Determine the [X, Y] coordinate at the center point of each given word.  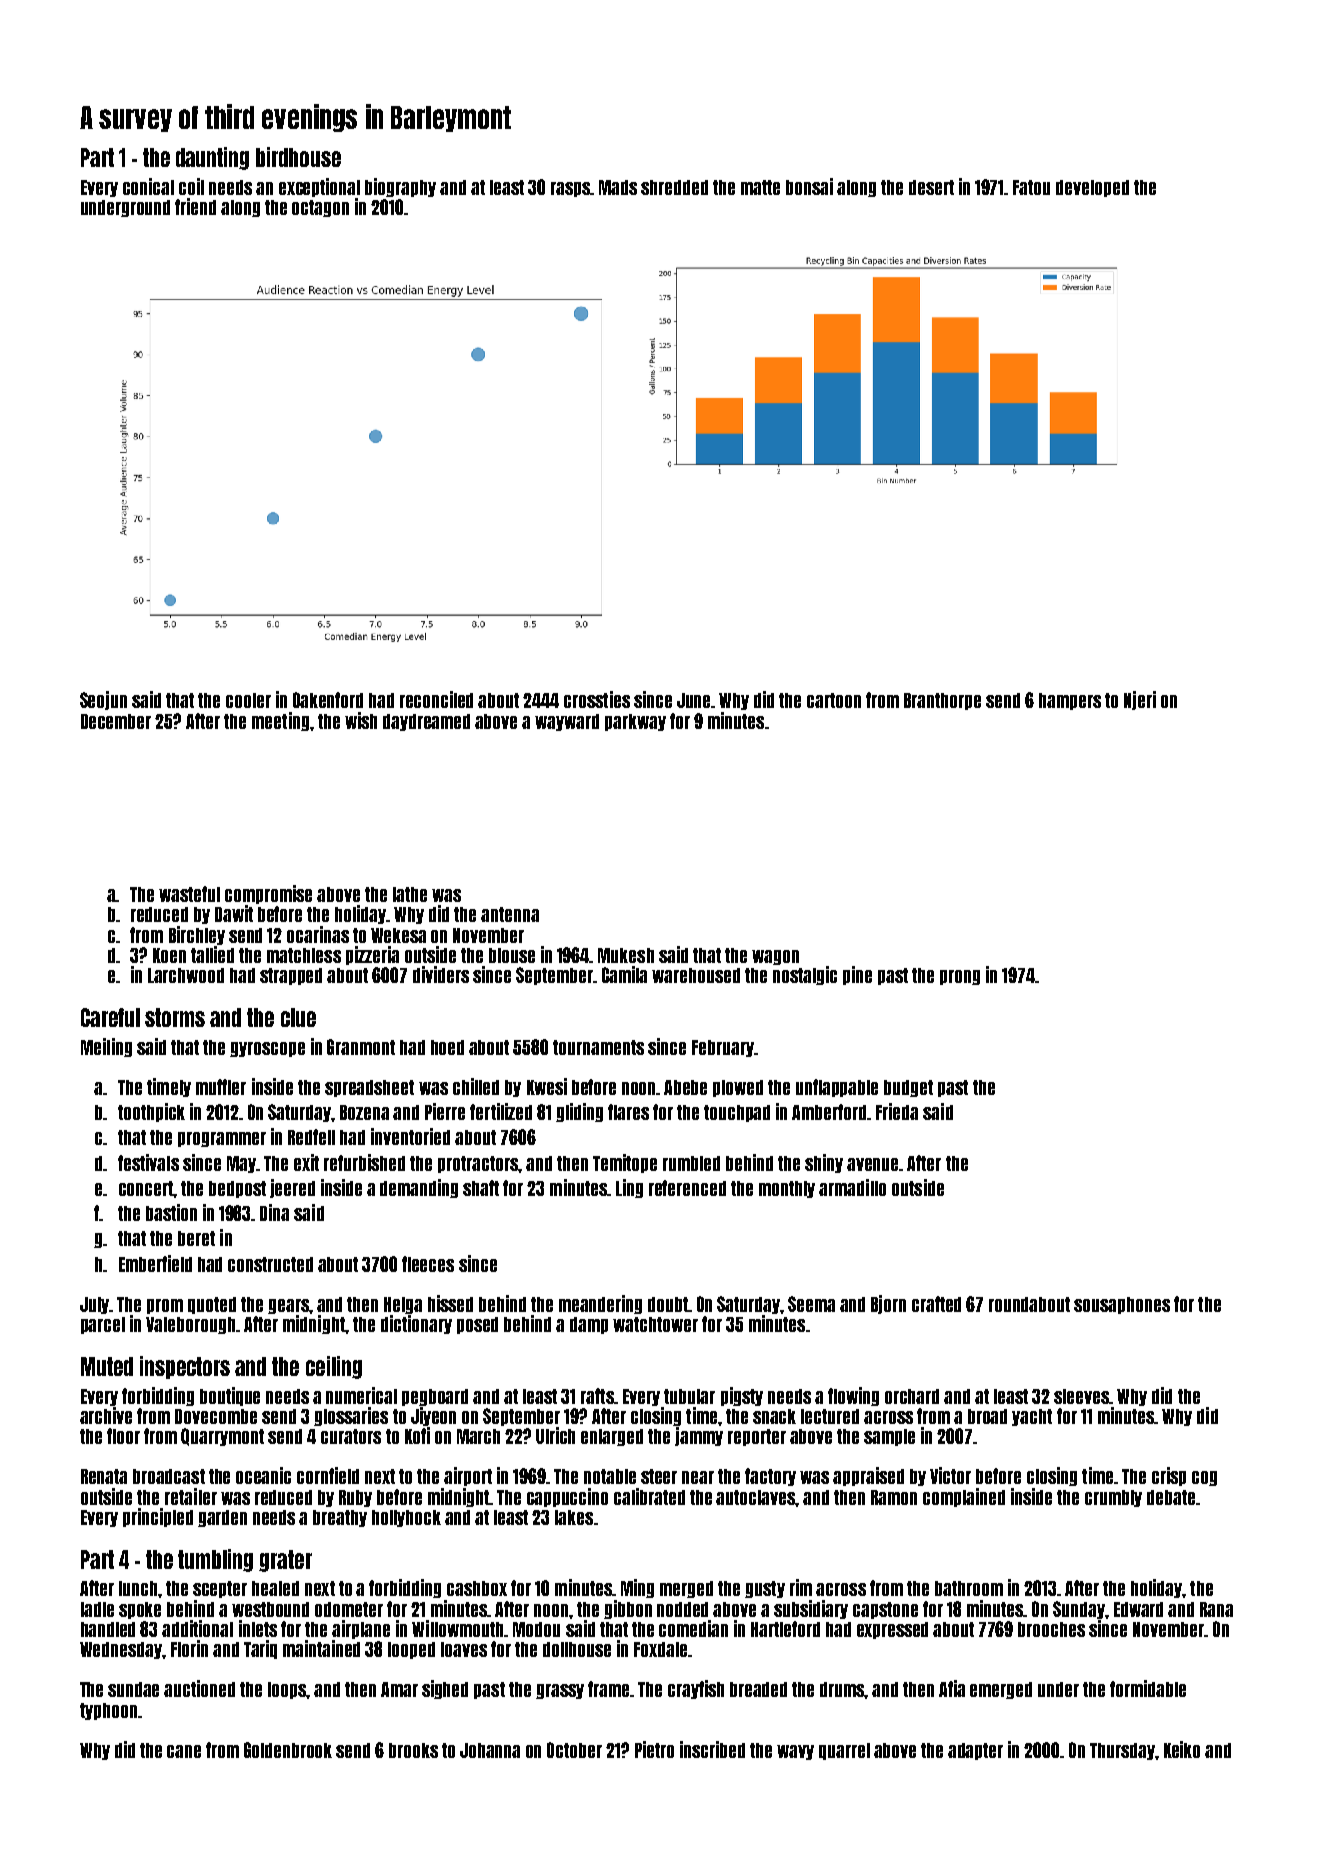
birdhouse [298, 157]
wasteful [189, 894]
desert [931, 187]
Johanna [490, 1750]
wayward [567, 722]
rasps [571, 189]
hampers [1070, 701]
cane [184, 1751]
